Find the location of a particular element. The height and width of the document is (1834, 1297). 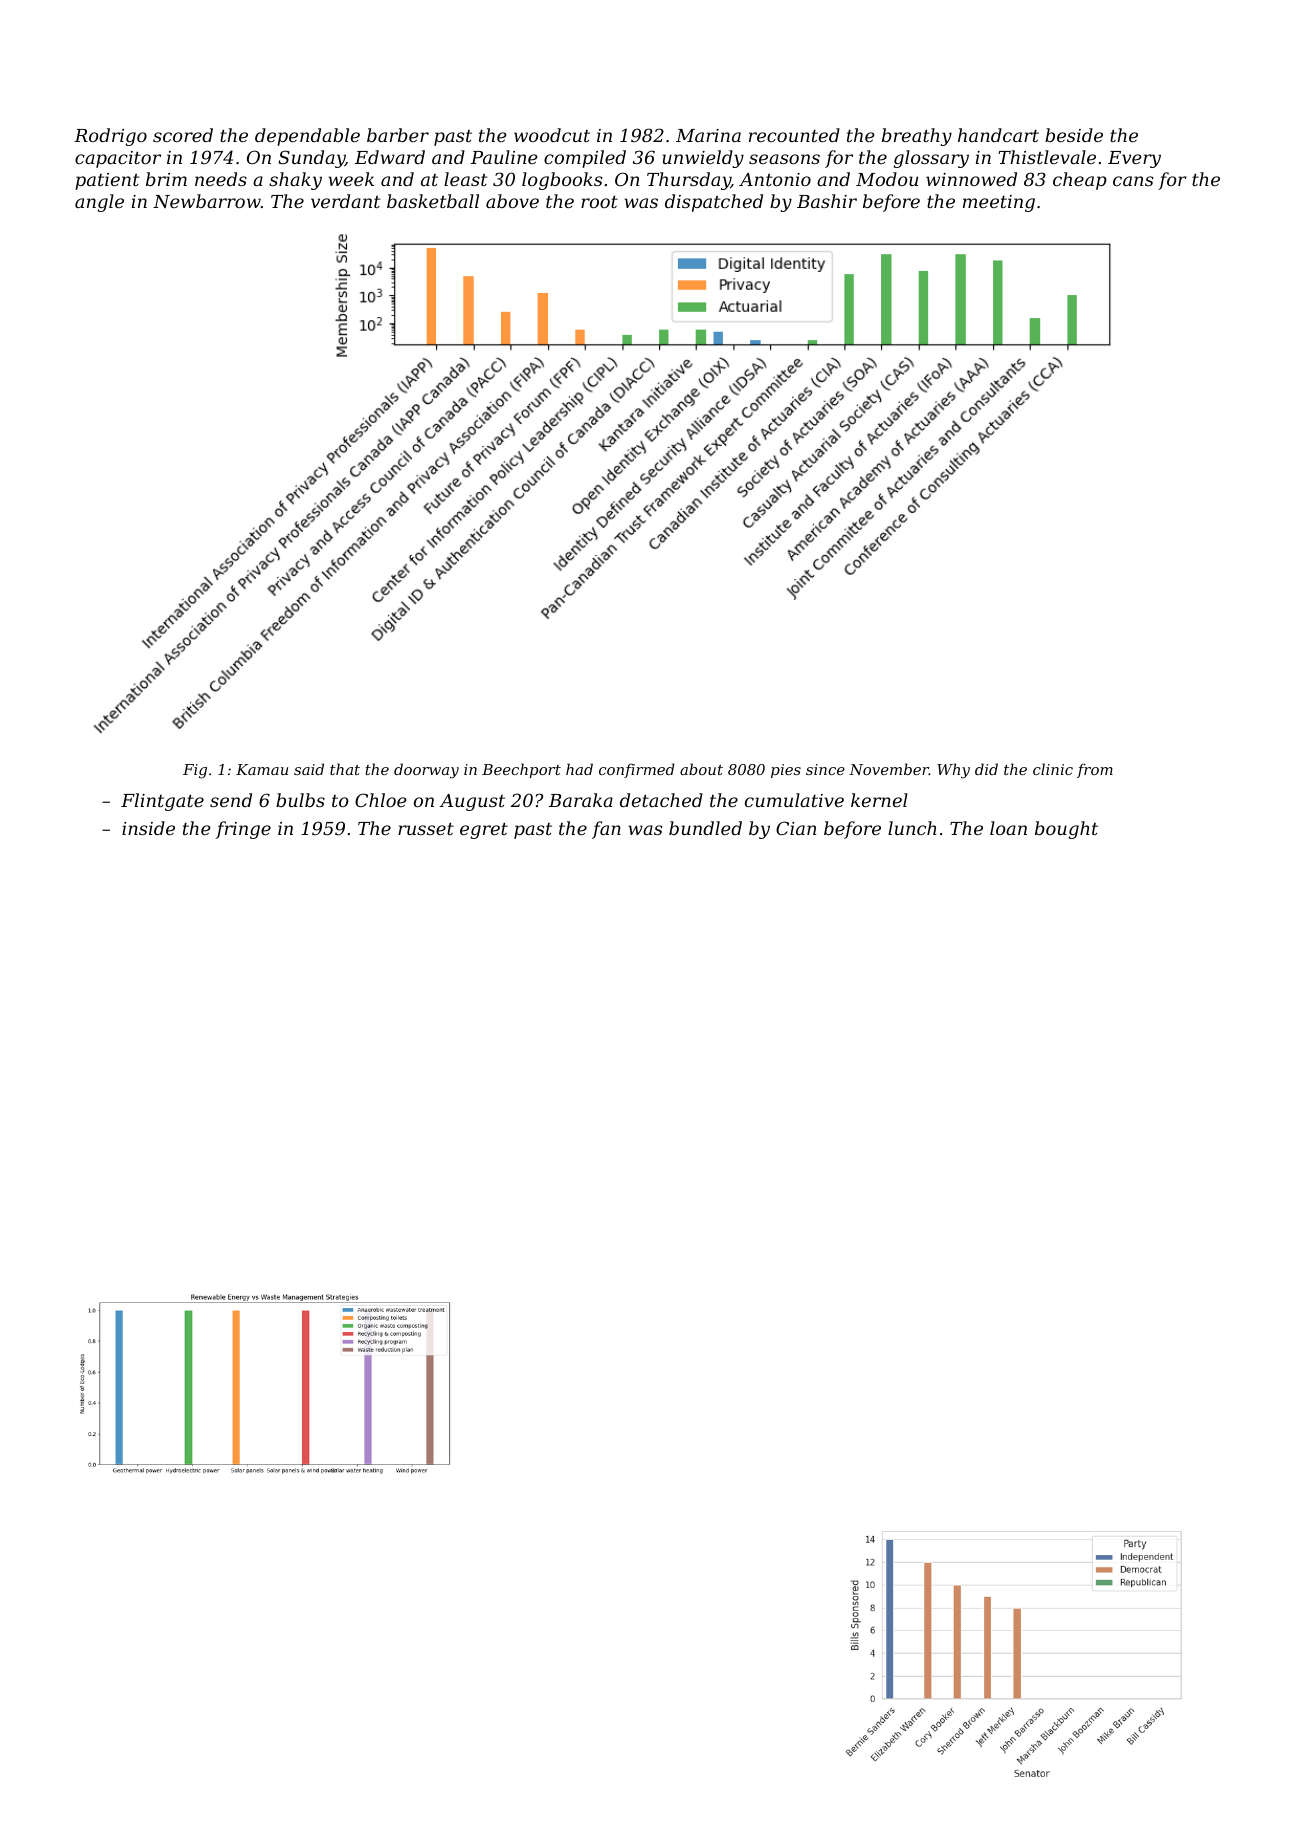

beside is located at coordinates (1074, 135).
